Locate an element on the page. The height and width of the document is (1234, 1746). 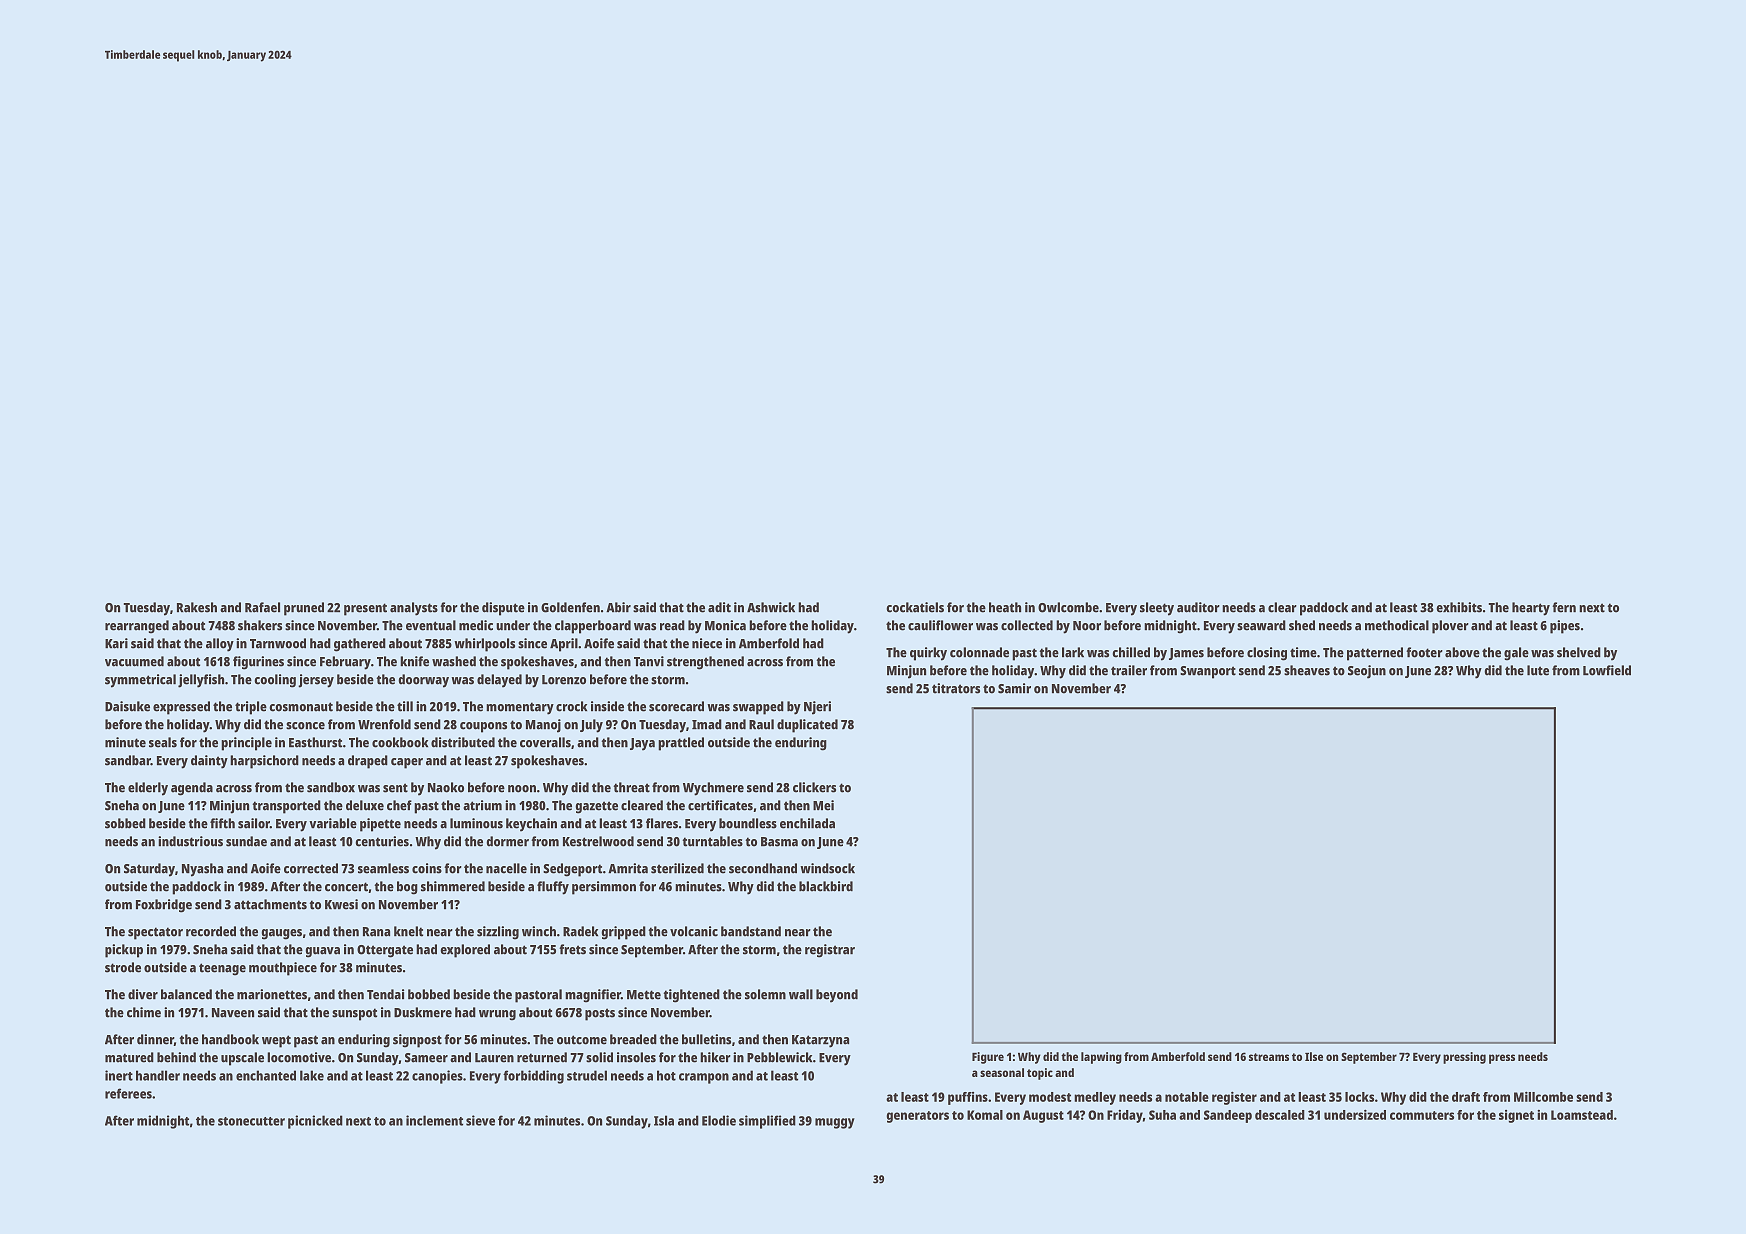
sieve is located at coordinates (480, 1120).
